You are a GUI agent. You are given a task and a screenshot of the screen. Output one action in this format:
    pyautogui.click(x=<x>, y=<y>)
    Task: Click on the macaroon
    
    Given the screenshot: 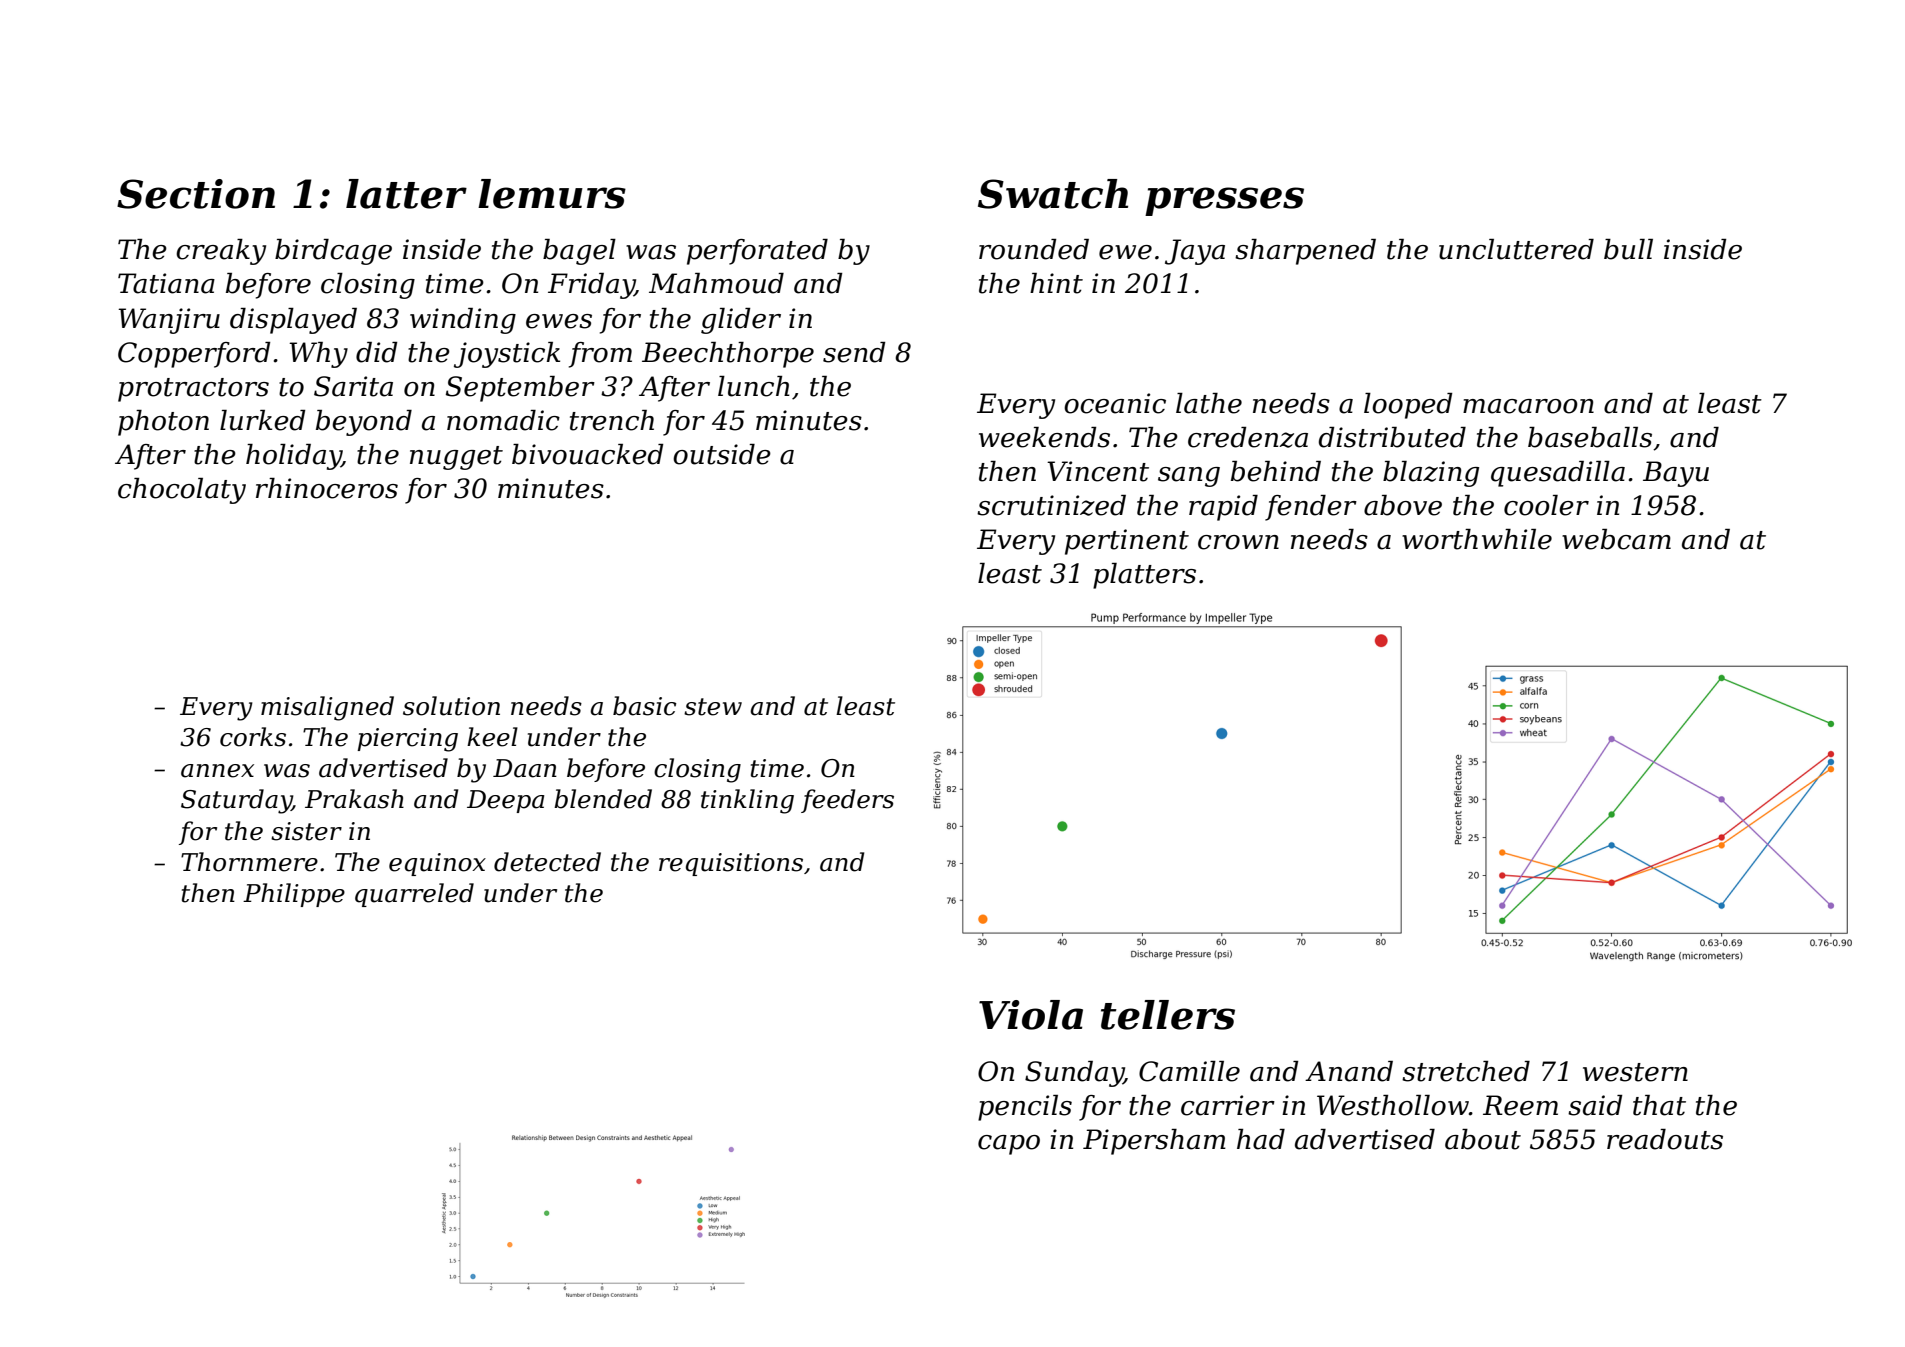 What is the action you would take?
    pyautogui.click(x=1528, y=406)
